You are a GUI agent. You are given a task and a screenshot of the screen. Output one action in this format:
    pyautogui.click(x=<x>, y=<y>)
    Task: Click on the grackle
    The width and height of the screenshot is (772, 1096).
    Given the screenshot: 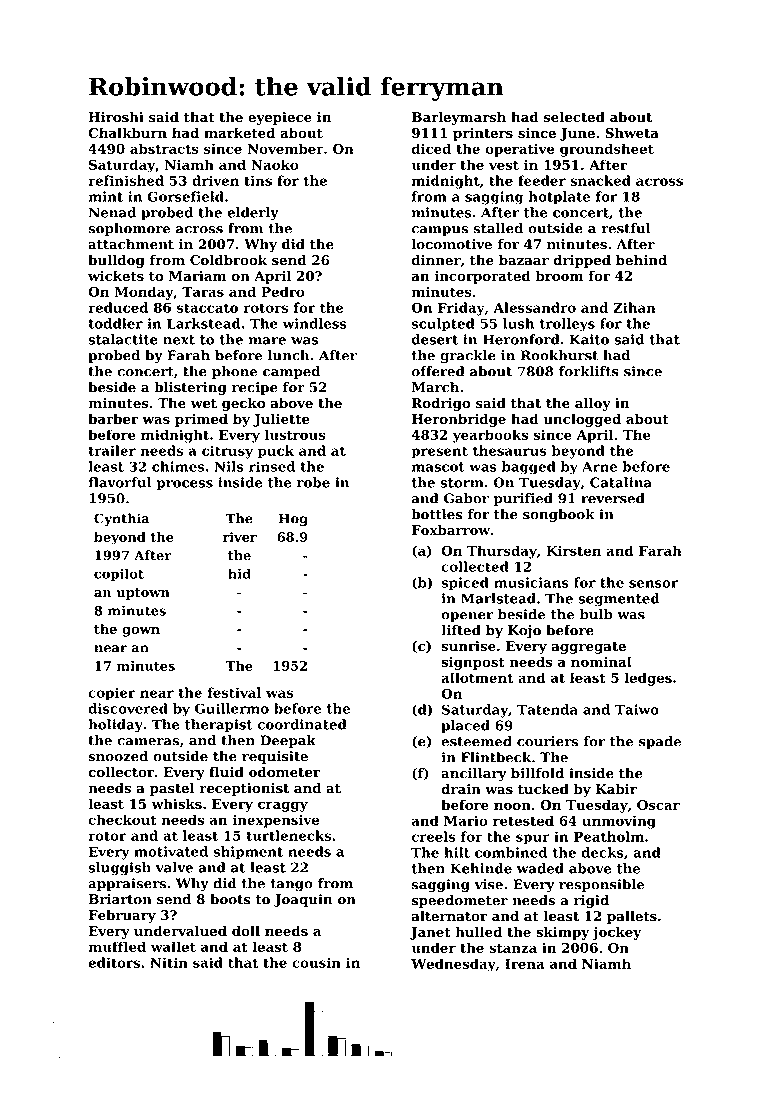 What is the action you would take?
    pyautogui.click(x=468, y=357)
